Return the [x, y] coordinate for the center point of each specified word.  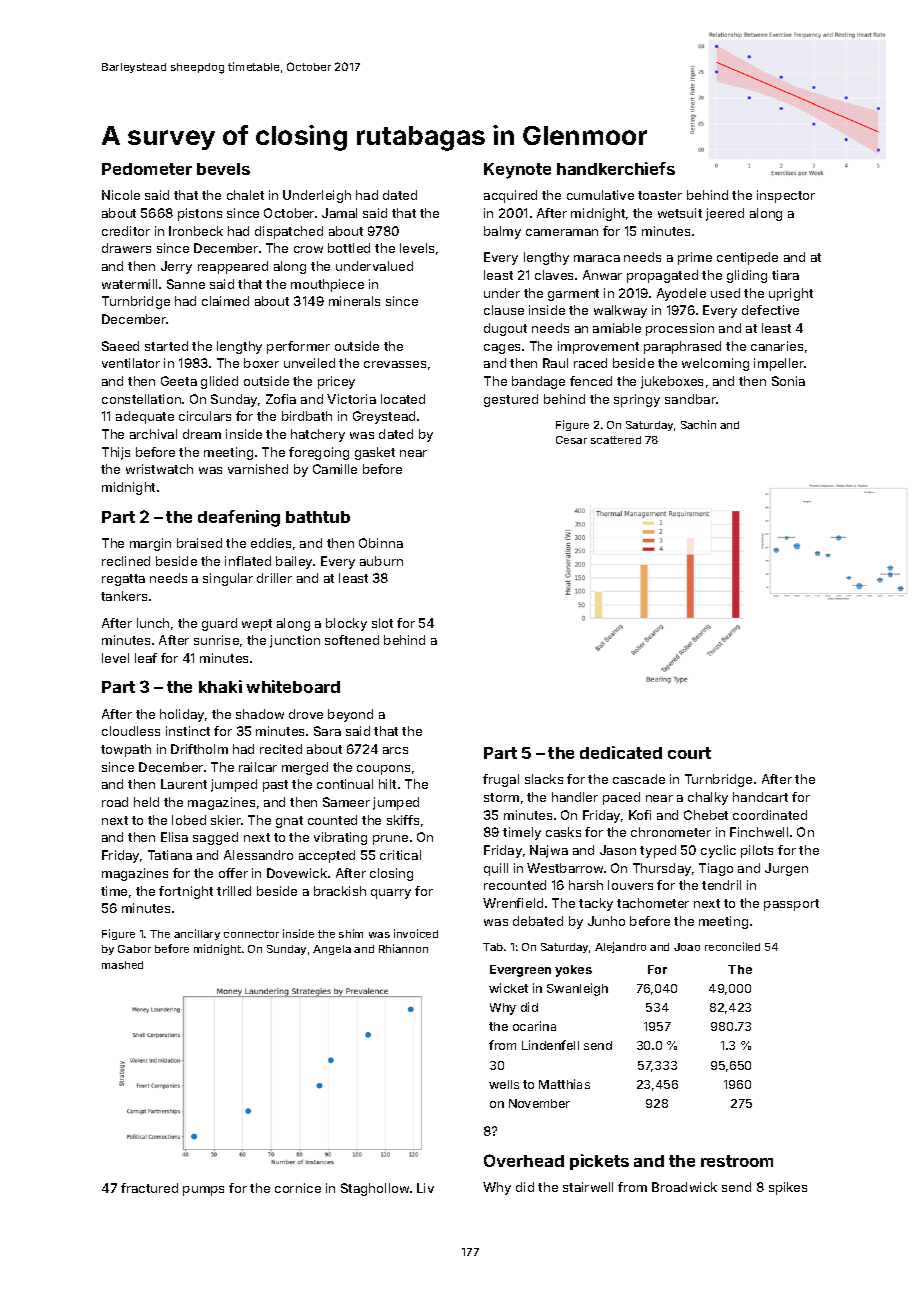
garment [573, 295]
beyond [350, 715]
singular [228, 579]
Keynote [517, 171]
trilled [234, 891]
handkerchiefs [616, 168]
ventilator [131, 363]
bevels [223, 169]
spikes [788, 1188]
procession [680, 329]
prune [390, 840]
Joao [687, 947]
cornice [298, 1188]
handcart [760, 797]
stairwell [588, 1187]
